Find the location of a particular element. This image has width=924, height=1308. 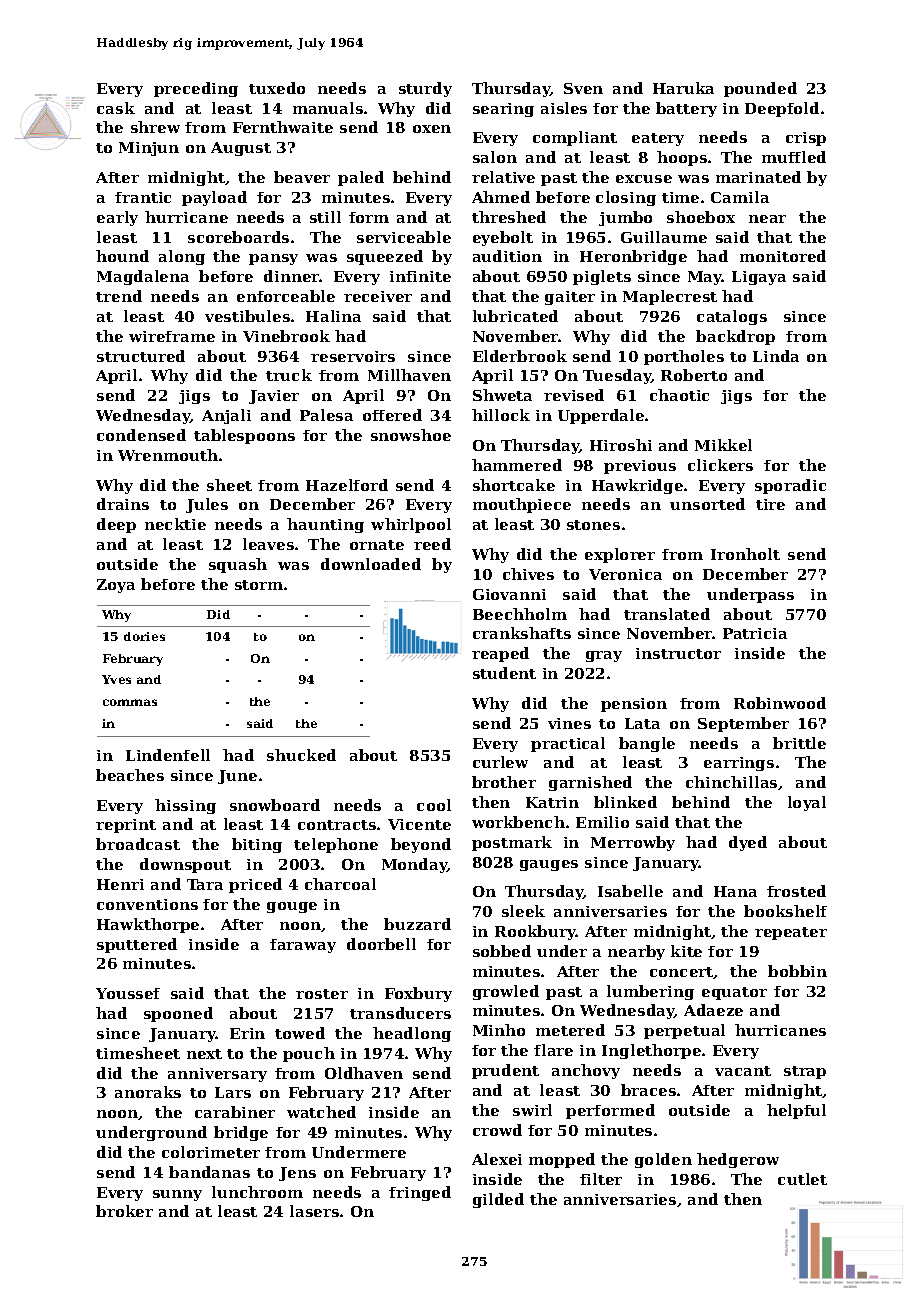

chinchillas is located at coordinates (731, 782).
